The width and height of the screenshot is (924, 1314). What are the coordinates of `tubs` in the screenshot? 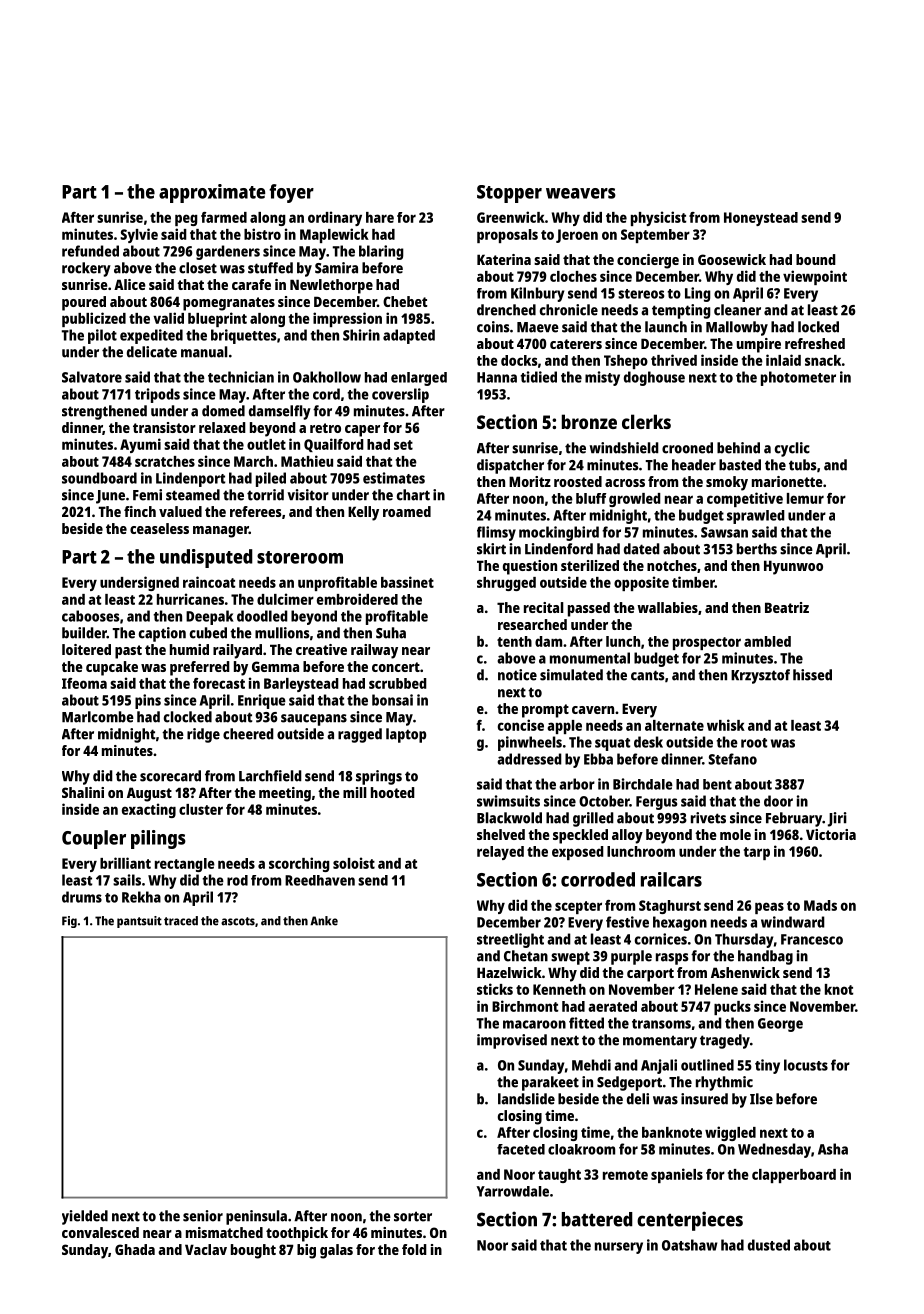 It's located at (802, 465).
